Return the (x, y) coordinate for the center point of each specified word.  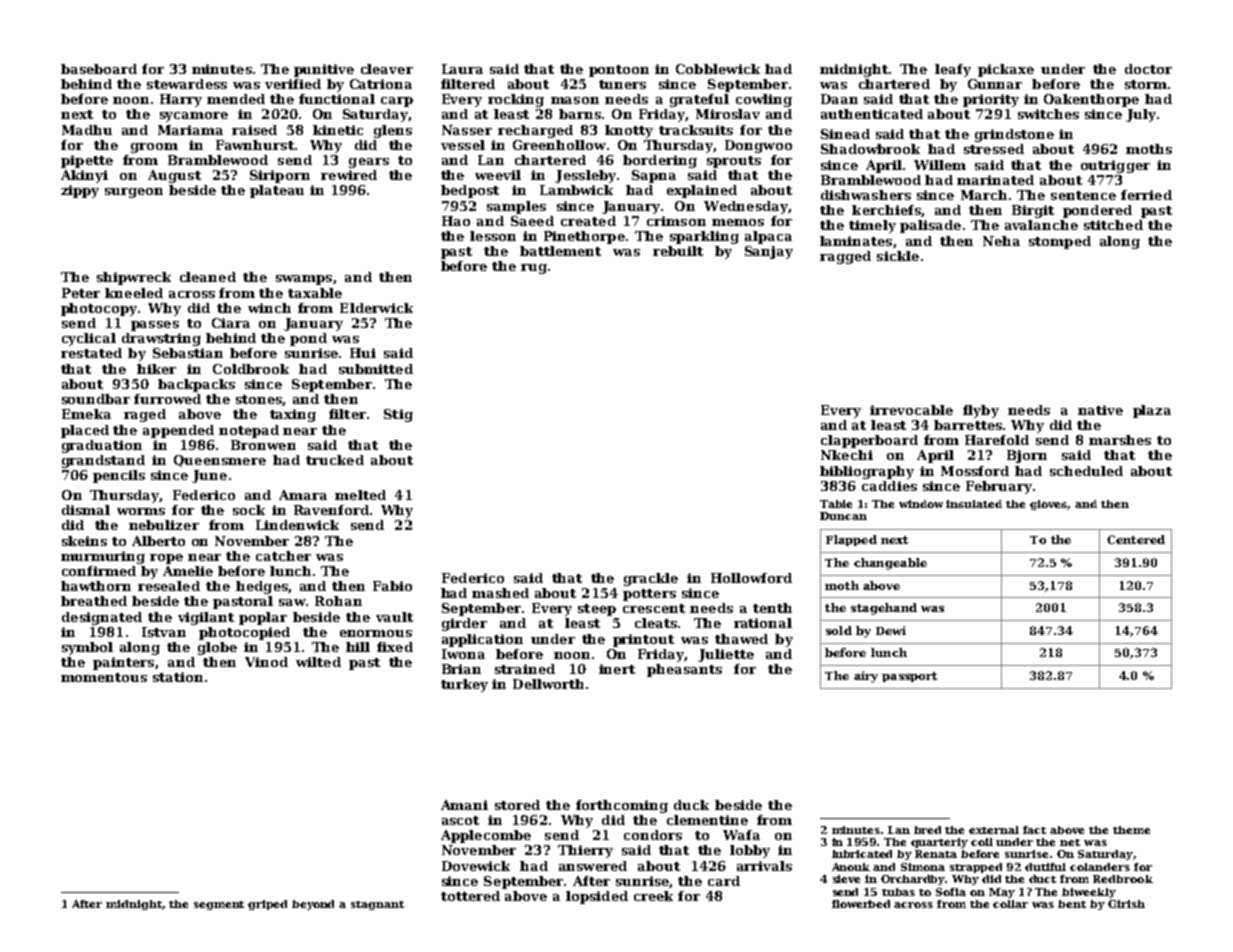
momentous (104, 677)
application (482, 640)
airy (866, 677)
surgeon (134, 193)
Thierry (585, 851)
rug (534, 269)
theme (1131, 830)
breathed (94, 601)
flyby (981, 411)
